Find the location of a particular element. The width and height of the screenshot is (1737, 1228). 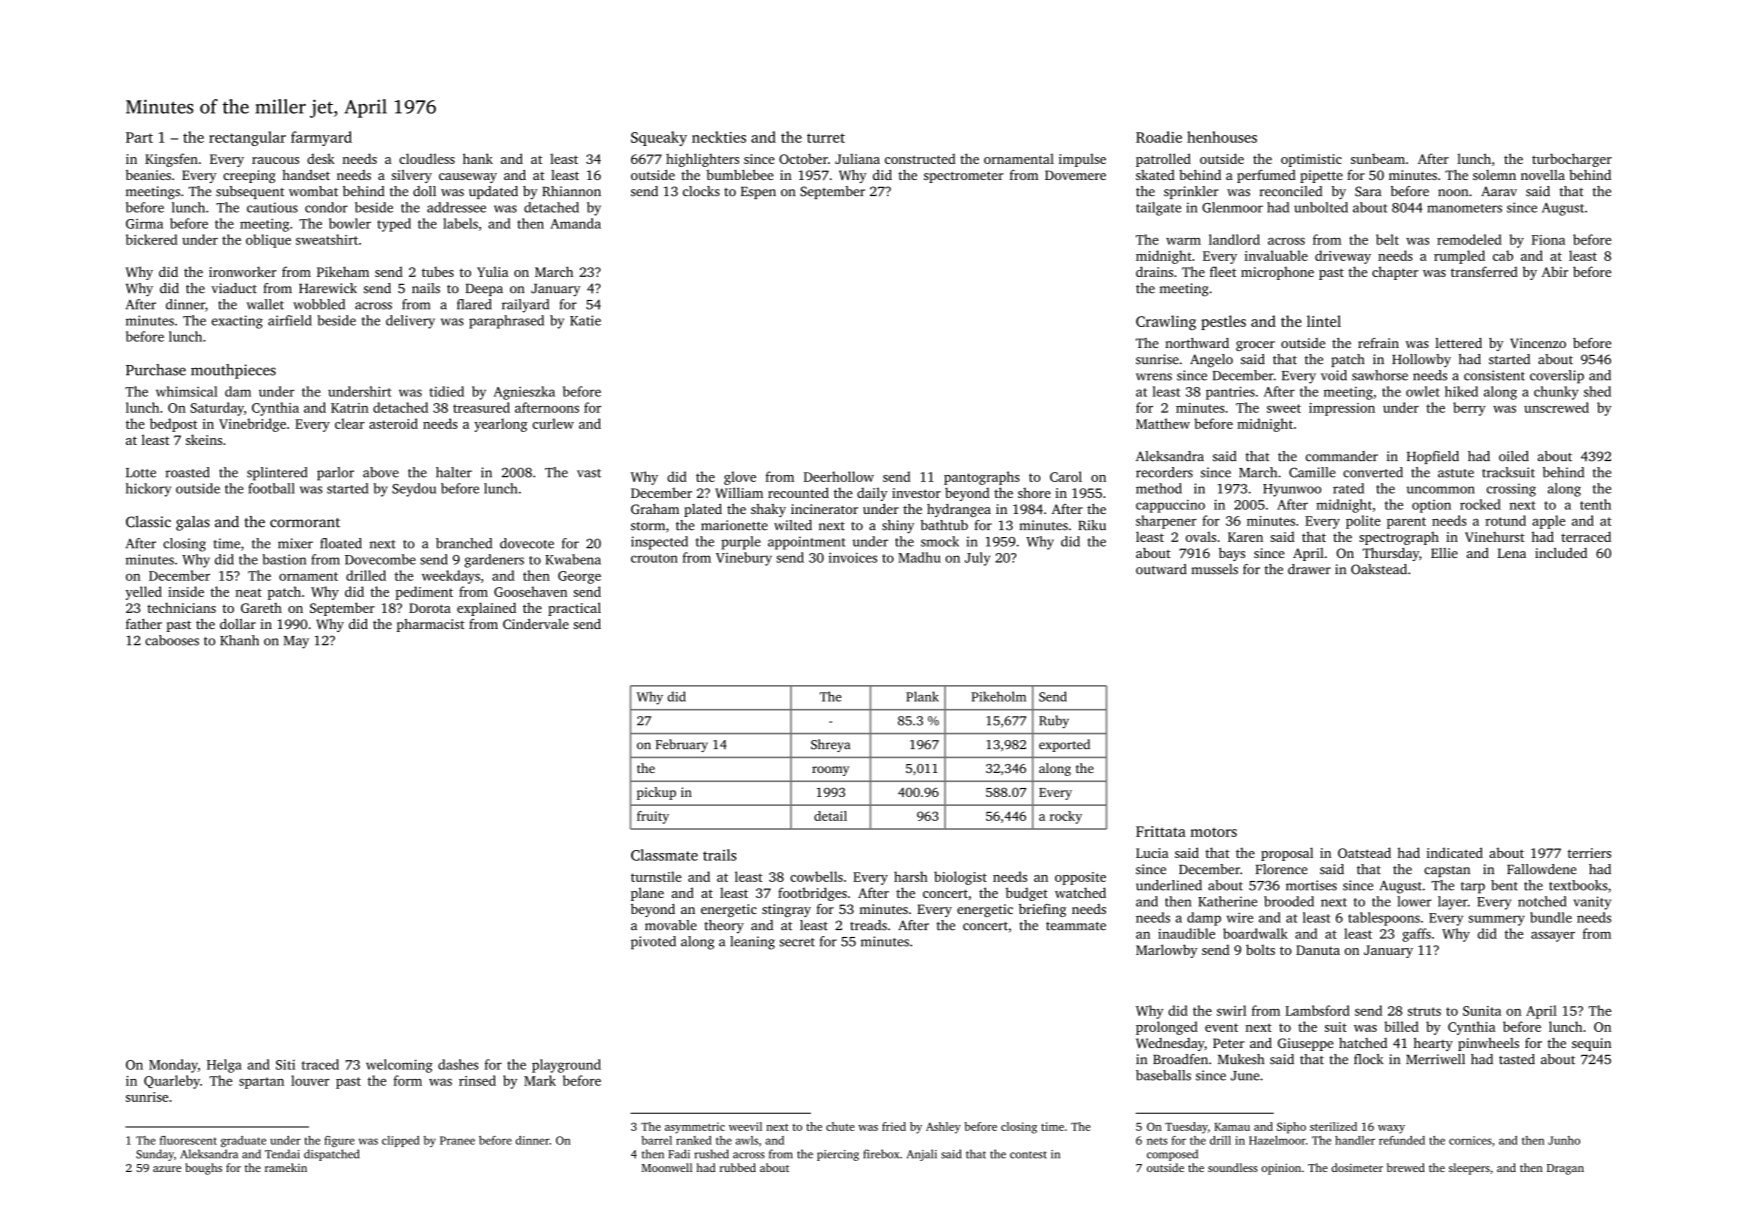

wrens is located at coordinates (1154, 377).
